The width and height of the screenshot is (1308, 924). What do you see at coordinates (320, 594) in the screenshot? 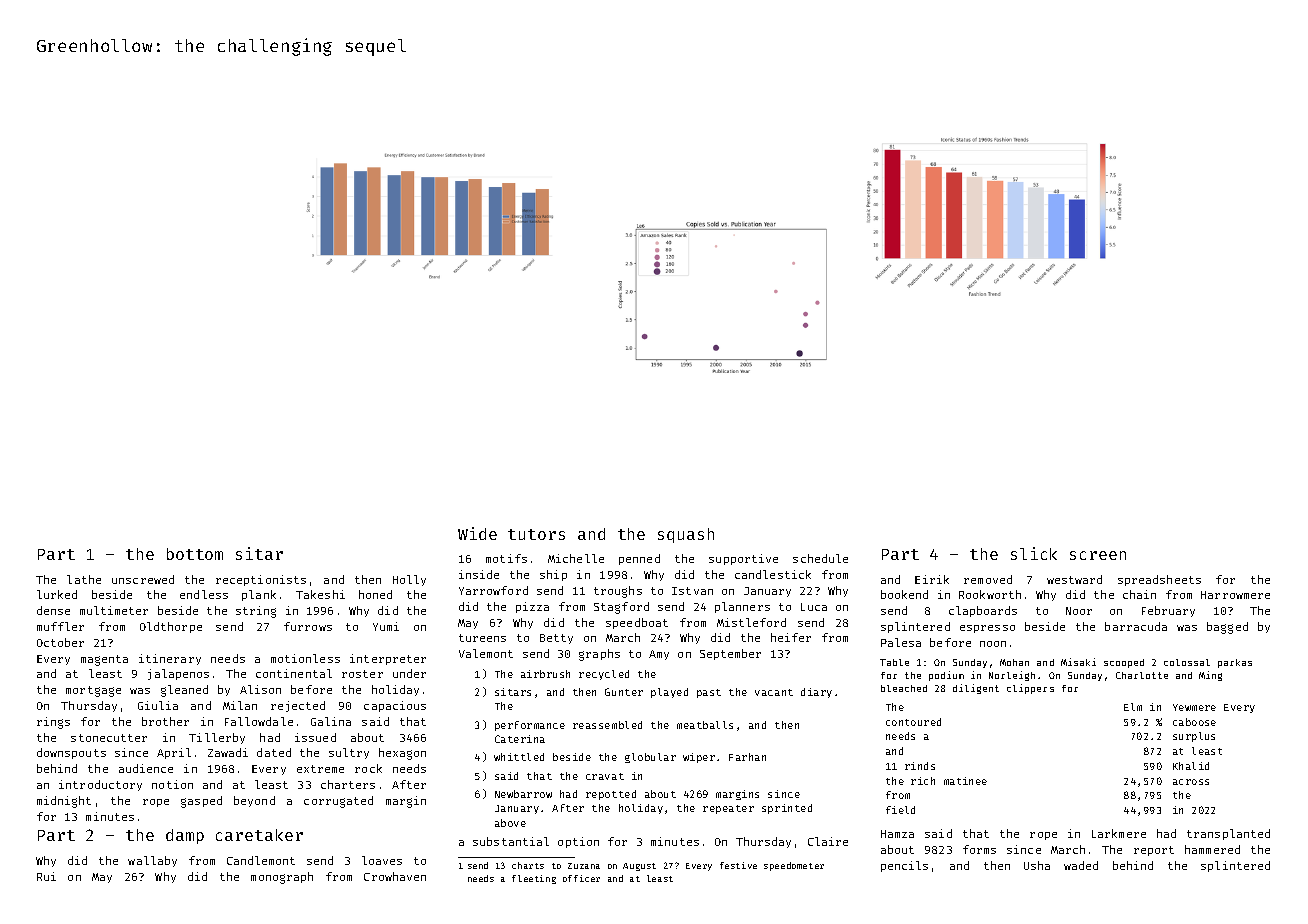
I see `Takeshi` at bounding box center [320, 594].
